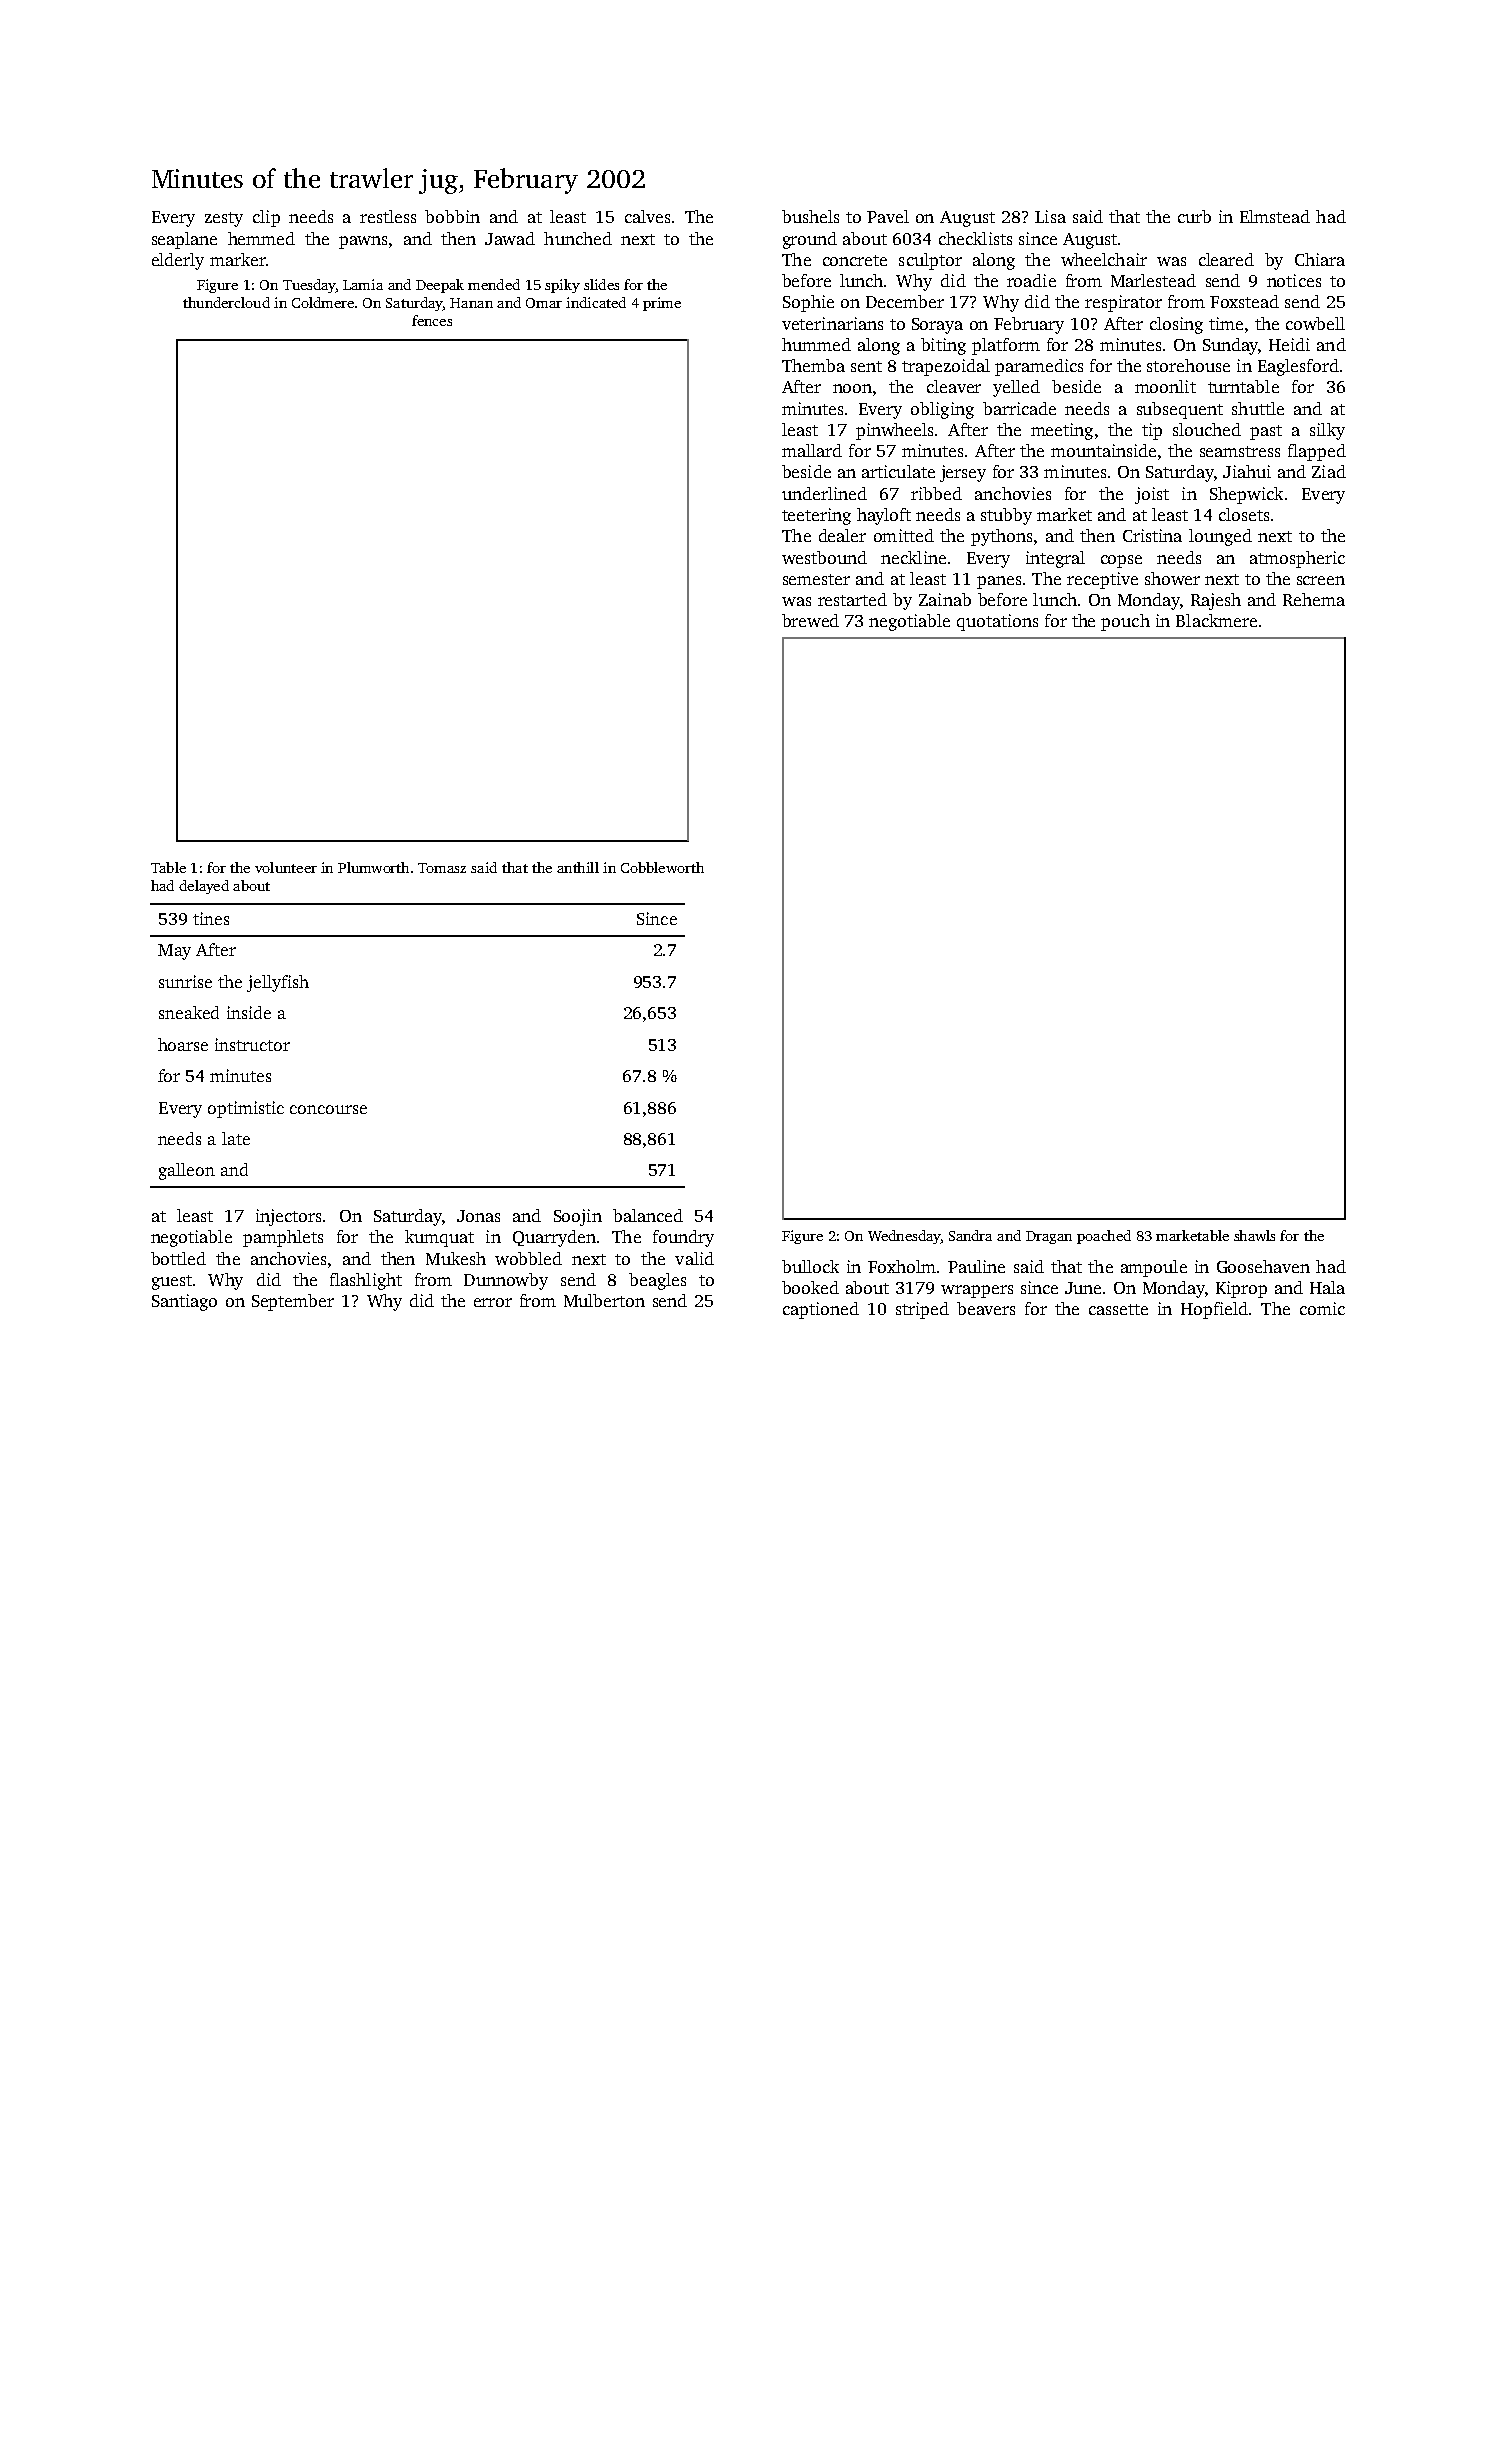  Describe the element at coordinates (1172, 578) in the document. I see `shower` at that location.
